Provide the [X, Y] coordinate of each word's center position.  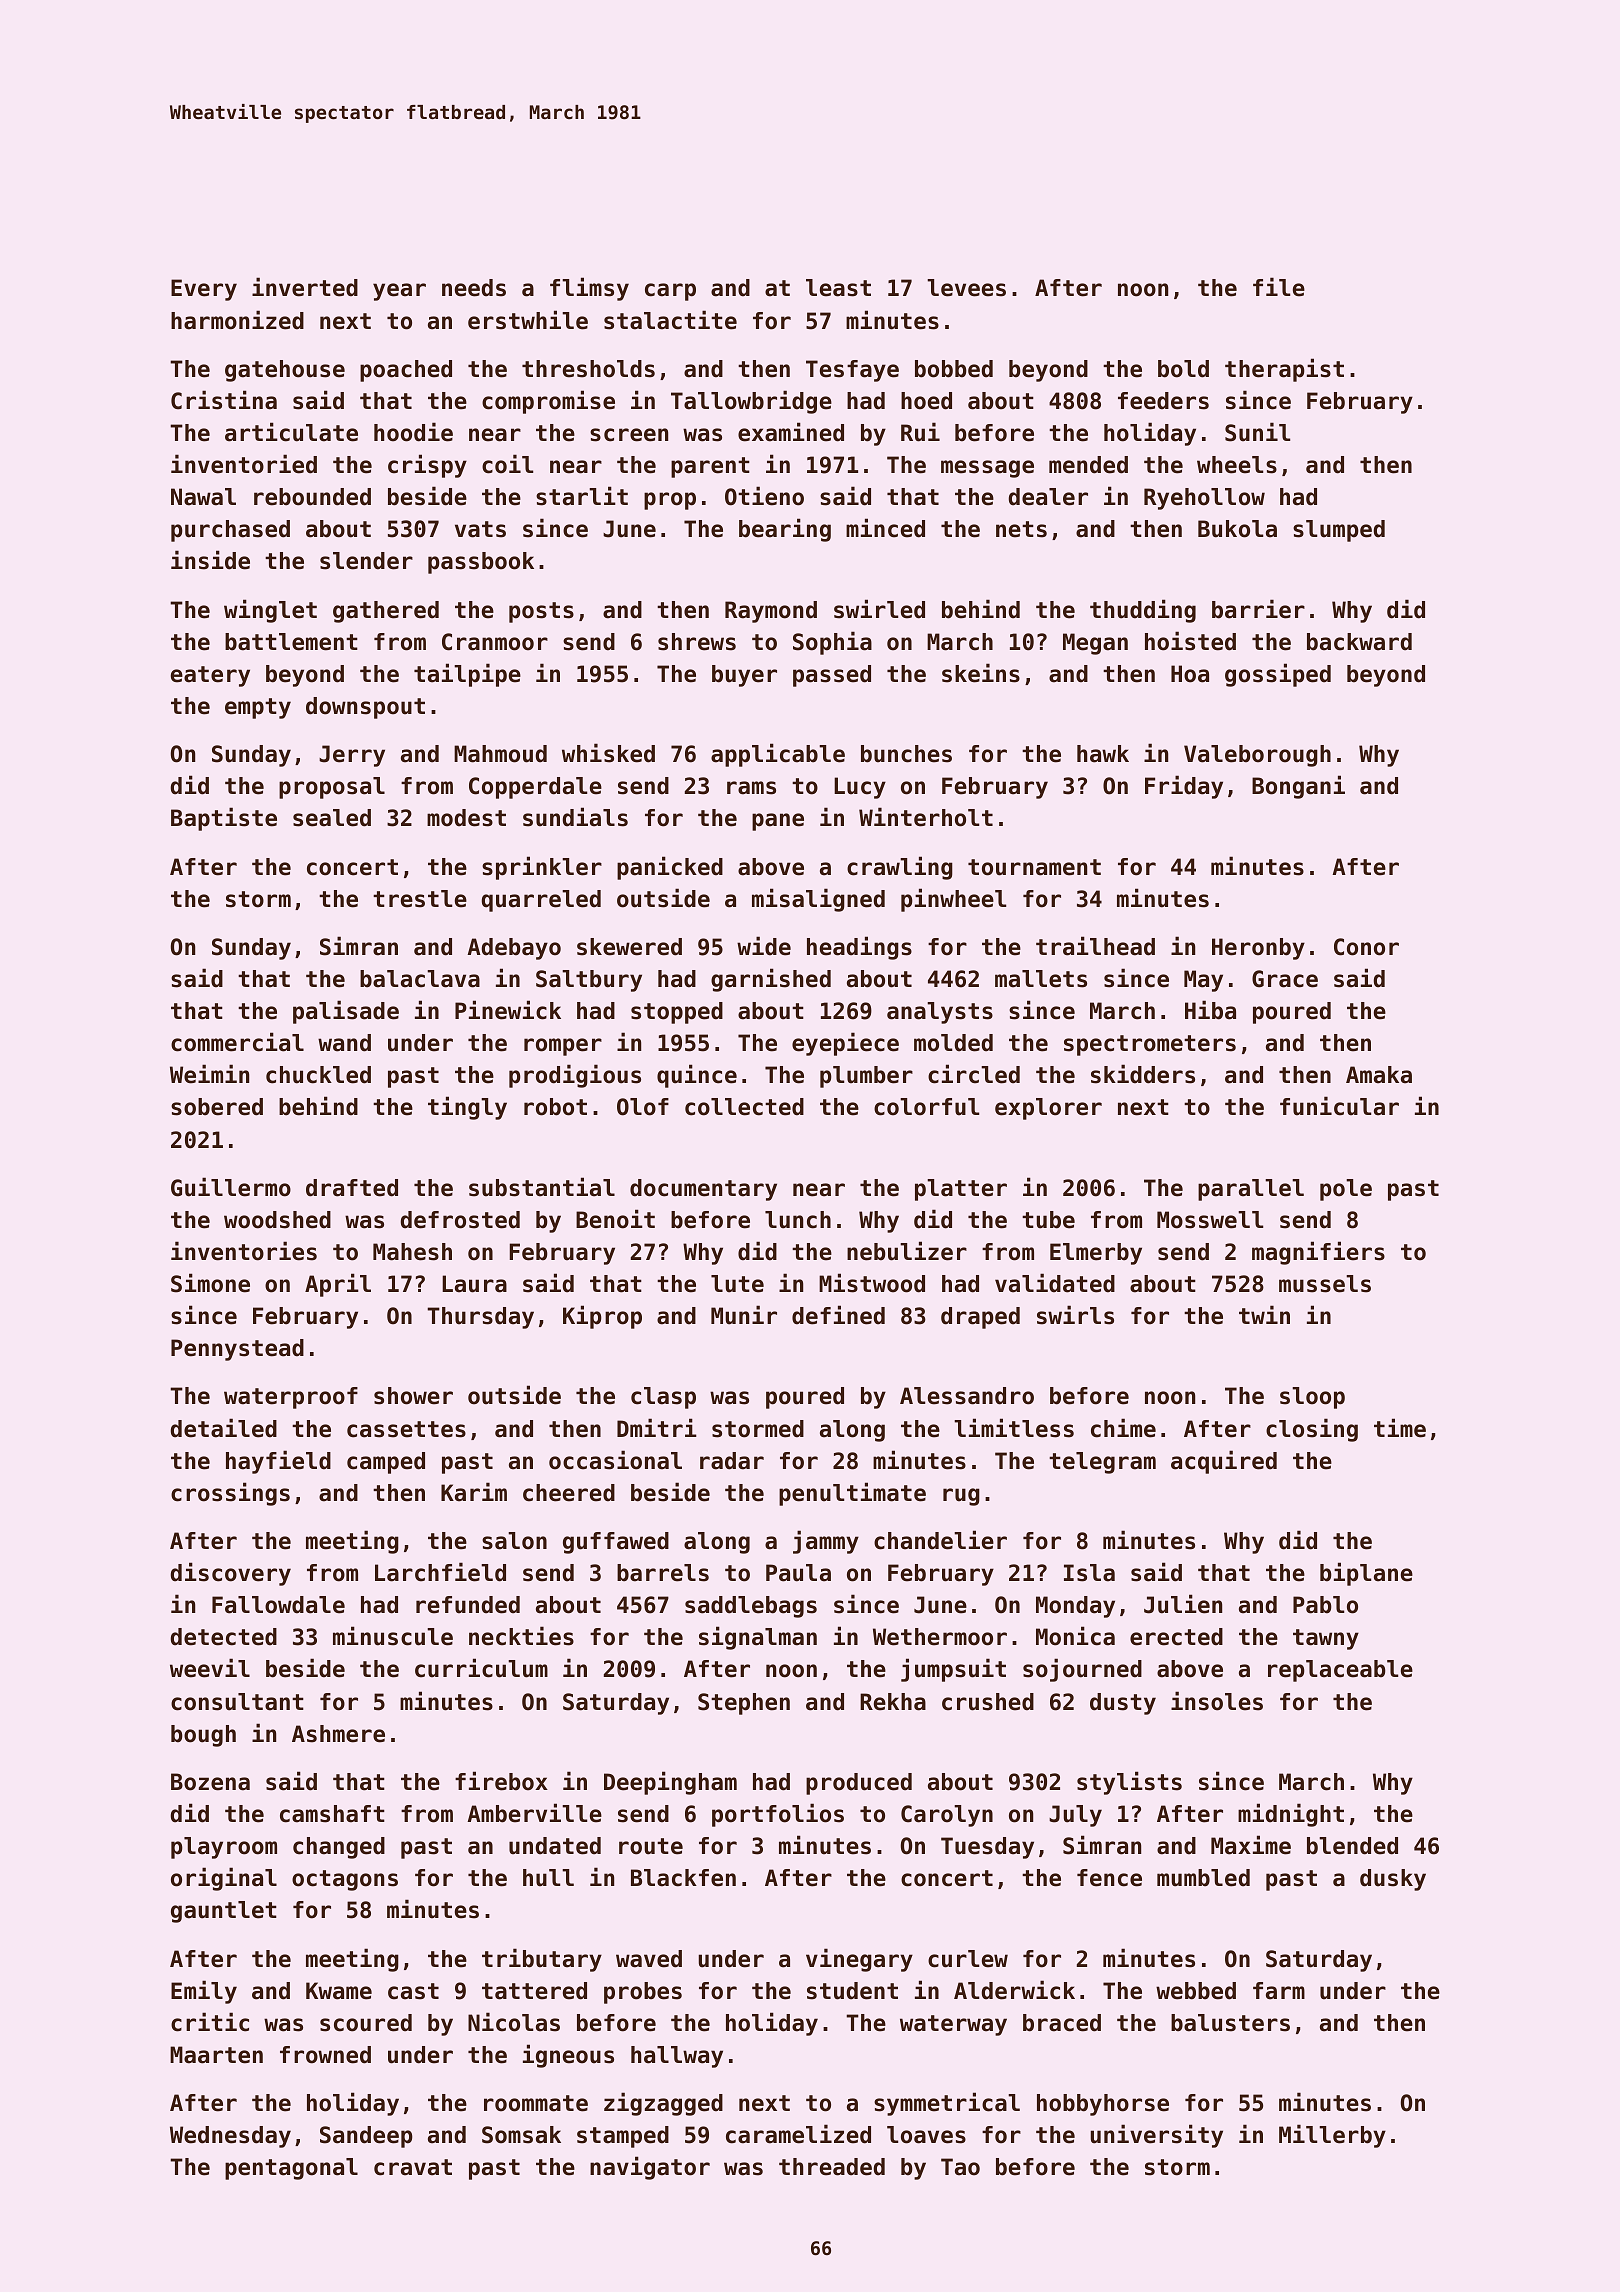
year [399, 292]
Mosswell [1210, 1220]
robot [555, 1107]
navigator [650, 2168]
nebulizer [907, 1251]
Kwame [339, 1991]
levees [966, 288]
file [1279, 287]
